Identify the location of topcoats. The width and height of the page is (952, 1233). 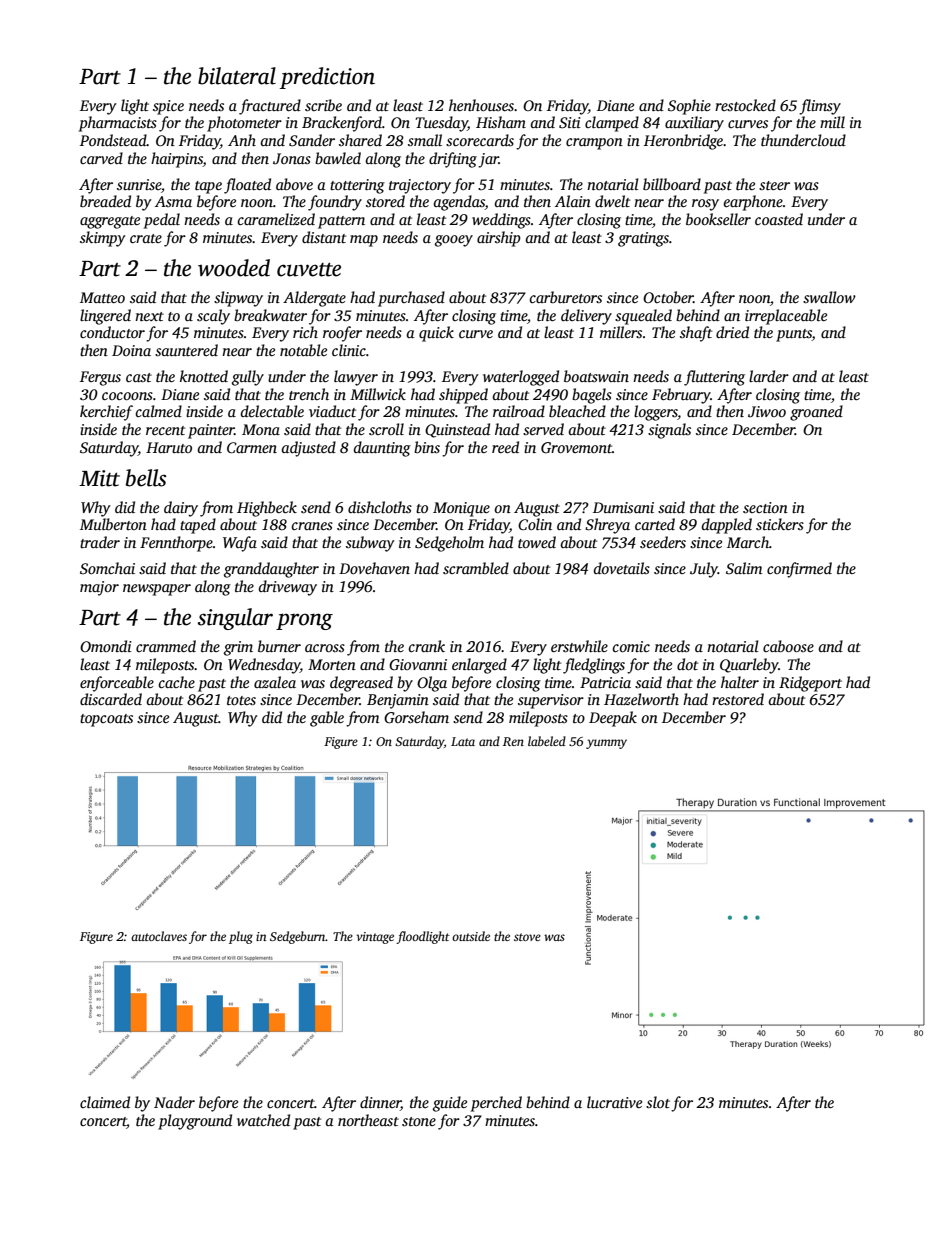
(106, 720).
